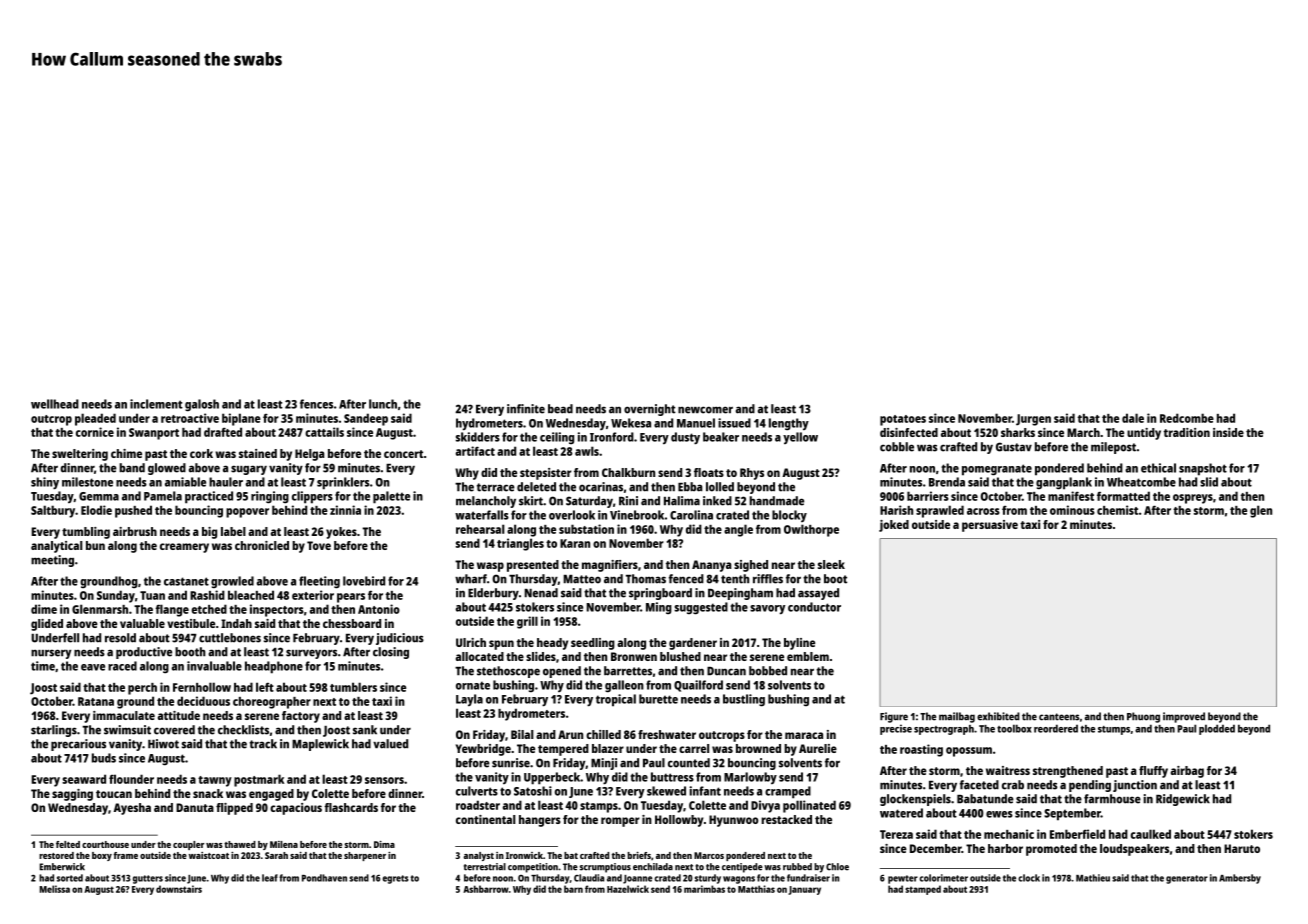 The width and height of the screenshot is (1308, 924). What do you see at coordinates (52, 561) in the screenshot?
I see `meeting` at bounding box center [52, 561].
